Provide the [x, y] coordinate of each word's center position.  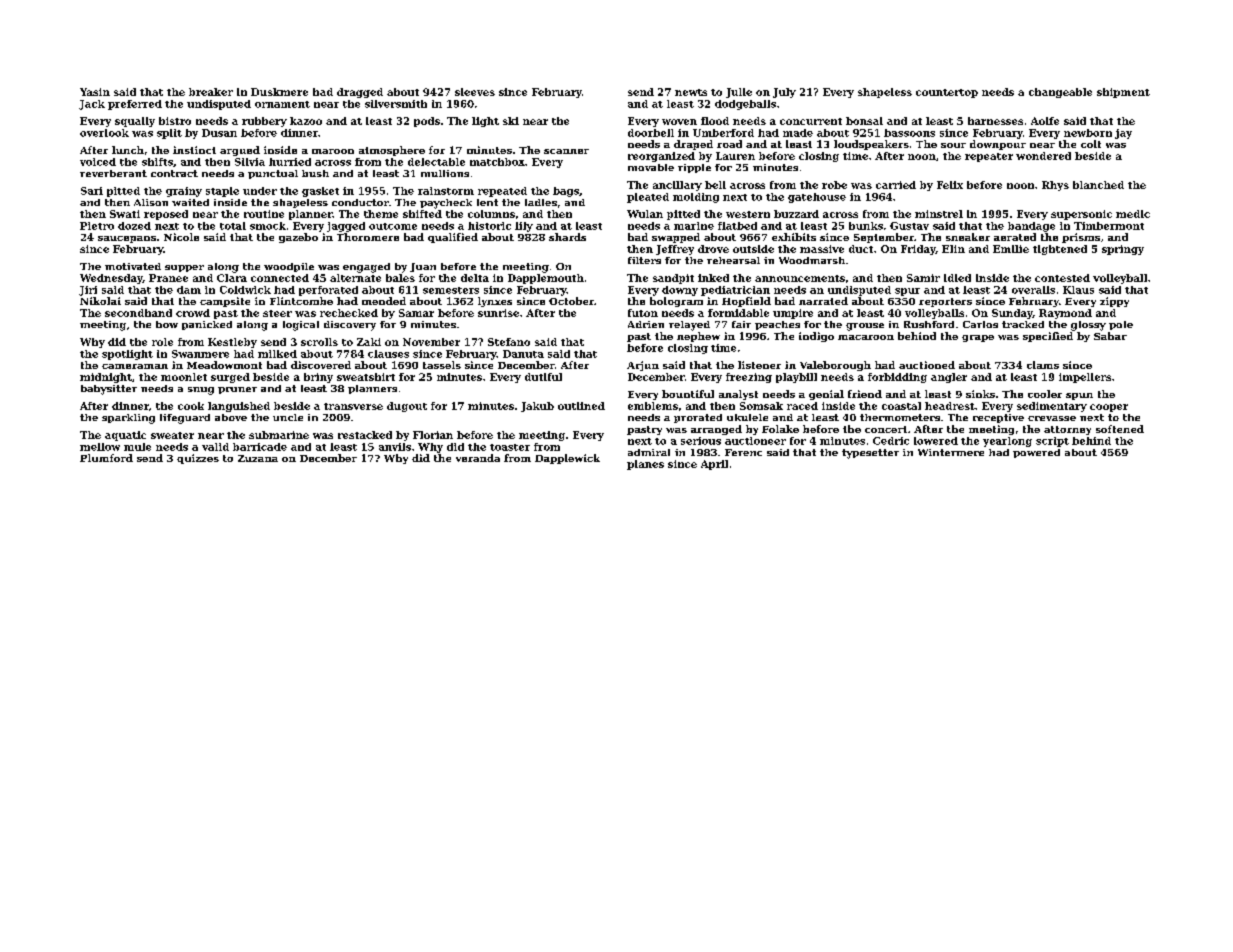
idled [957, 278]
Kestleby [232, 343]
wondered [1043, 156]
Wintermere [951, 452]
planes [645, 465]
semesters [451, 290]
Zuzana [258, 458]
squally [135, 122]
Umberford [723, 133]
